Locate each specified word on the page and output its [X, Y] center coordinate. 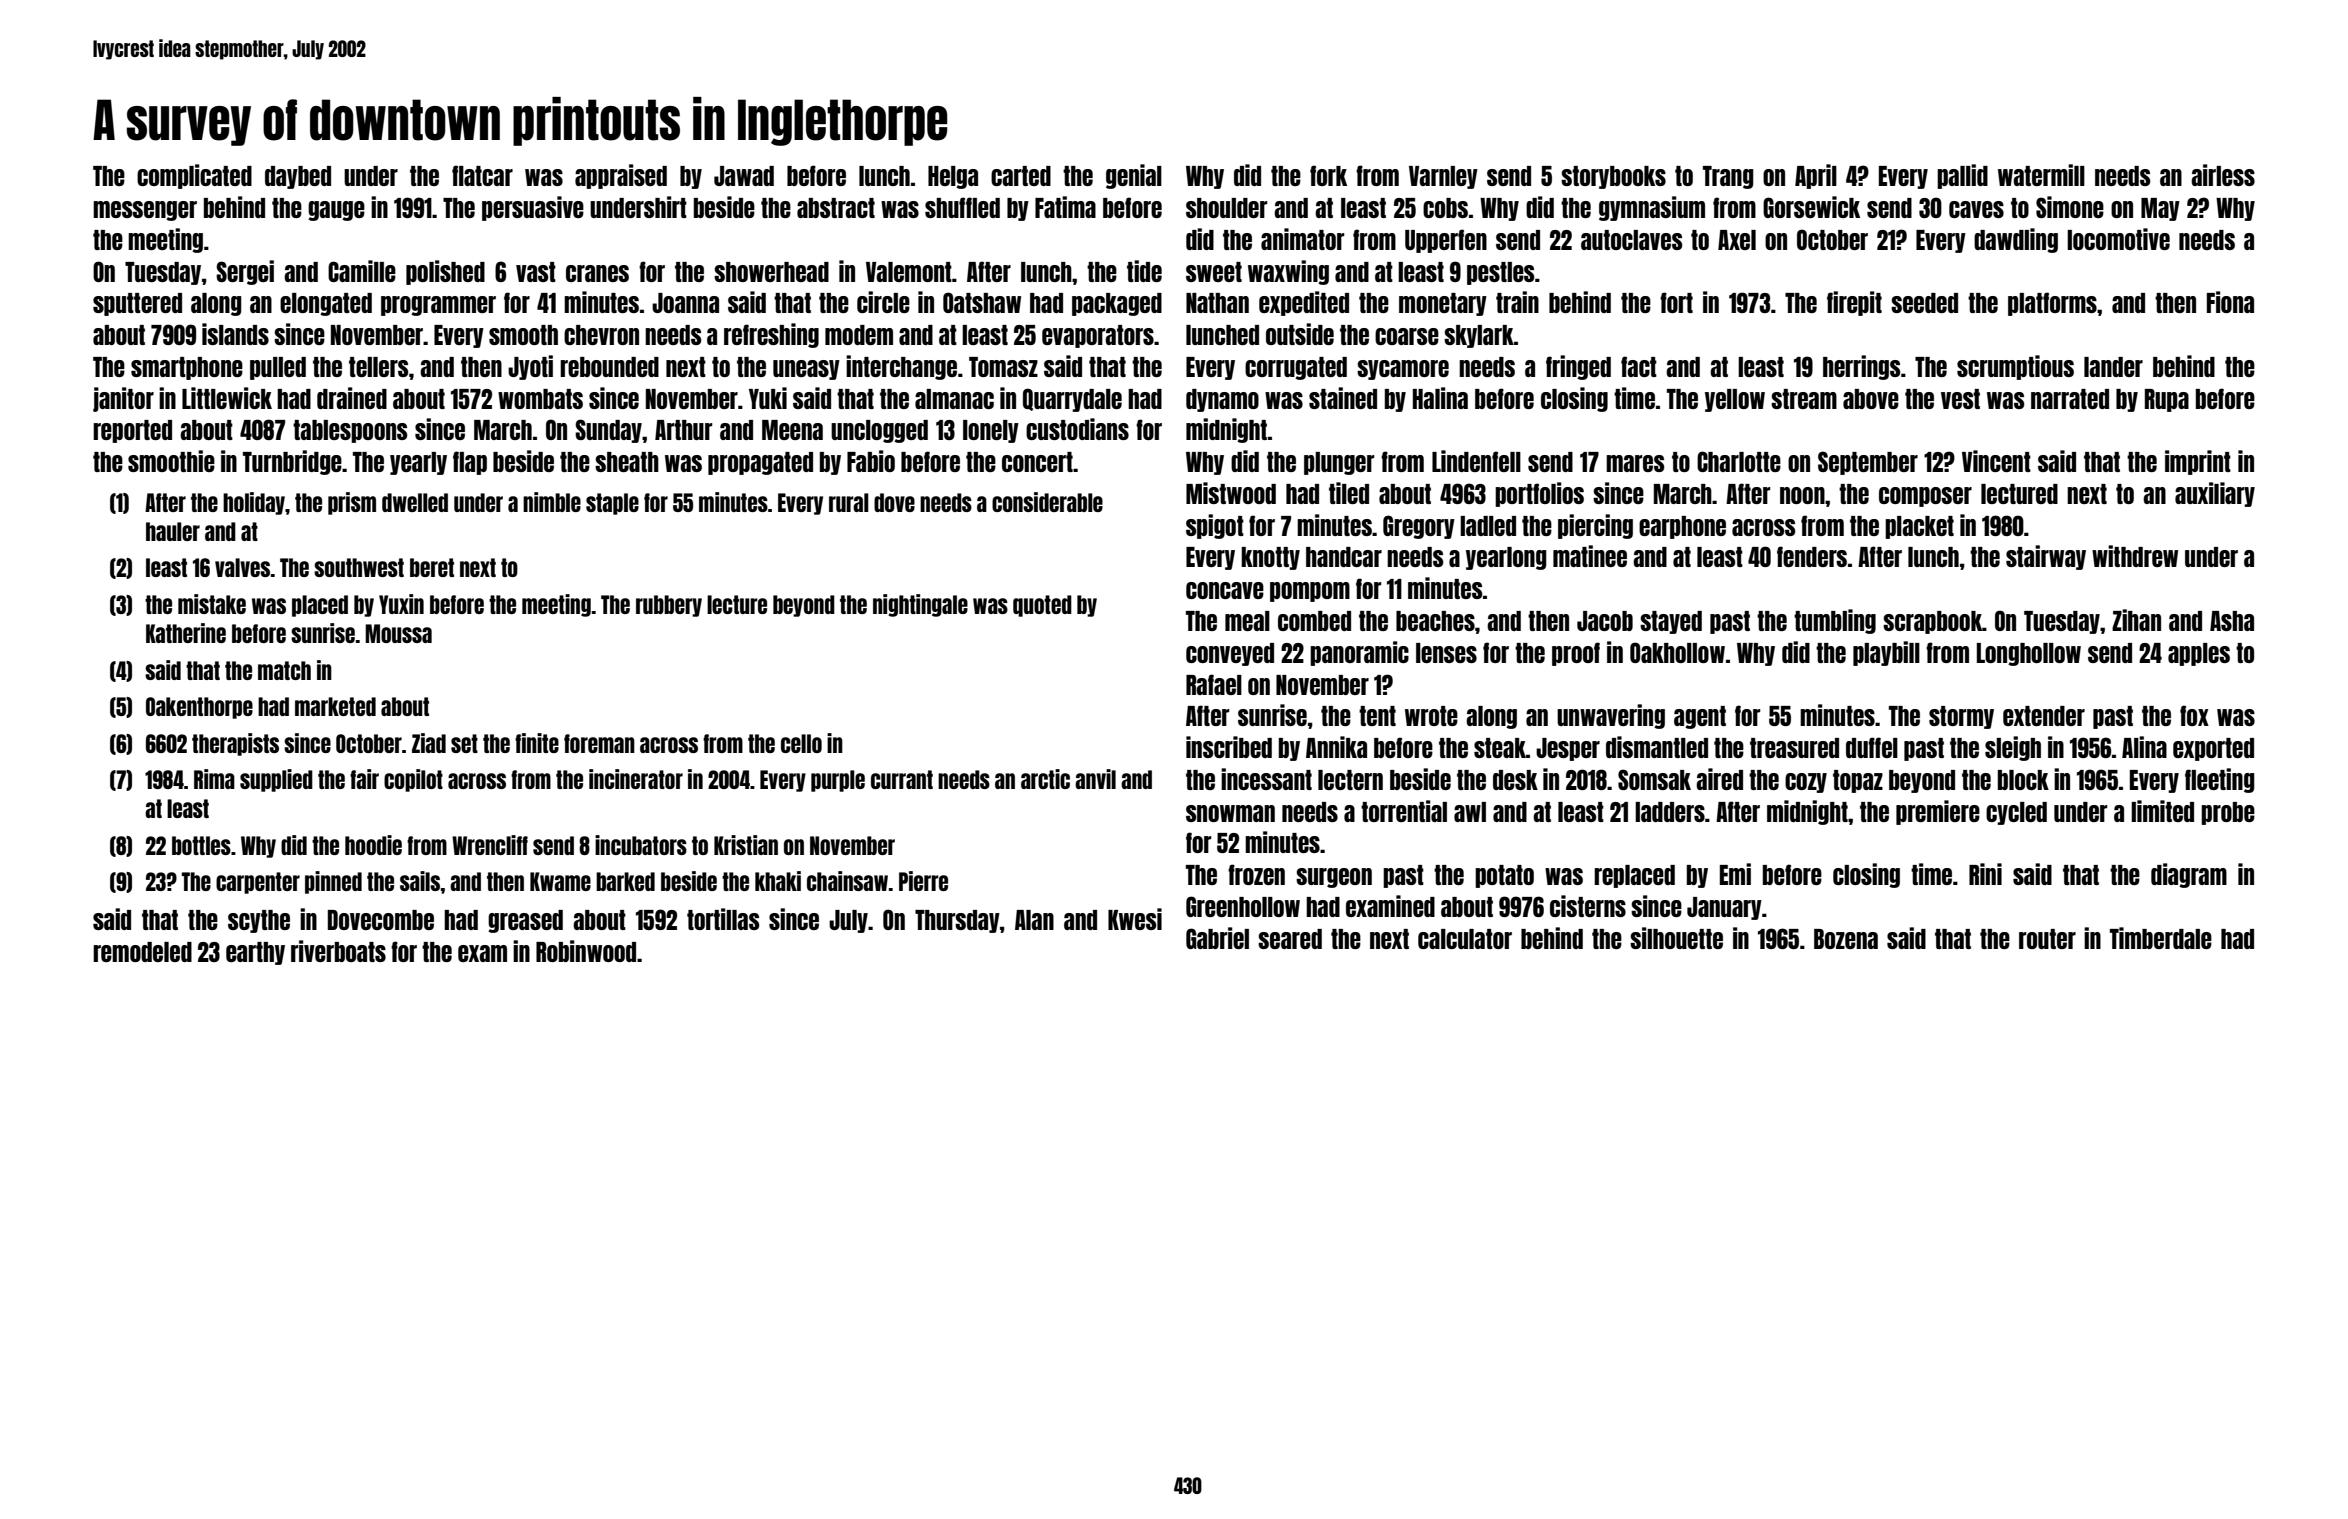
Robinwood [586, 951]
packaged [1117, 304]
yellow [1735, 400]
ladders [1670, 812]
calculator [1465, 939]
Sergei [245, 272]
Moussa [398, 633]
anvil [1095, 779]
